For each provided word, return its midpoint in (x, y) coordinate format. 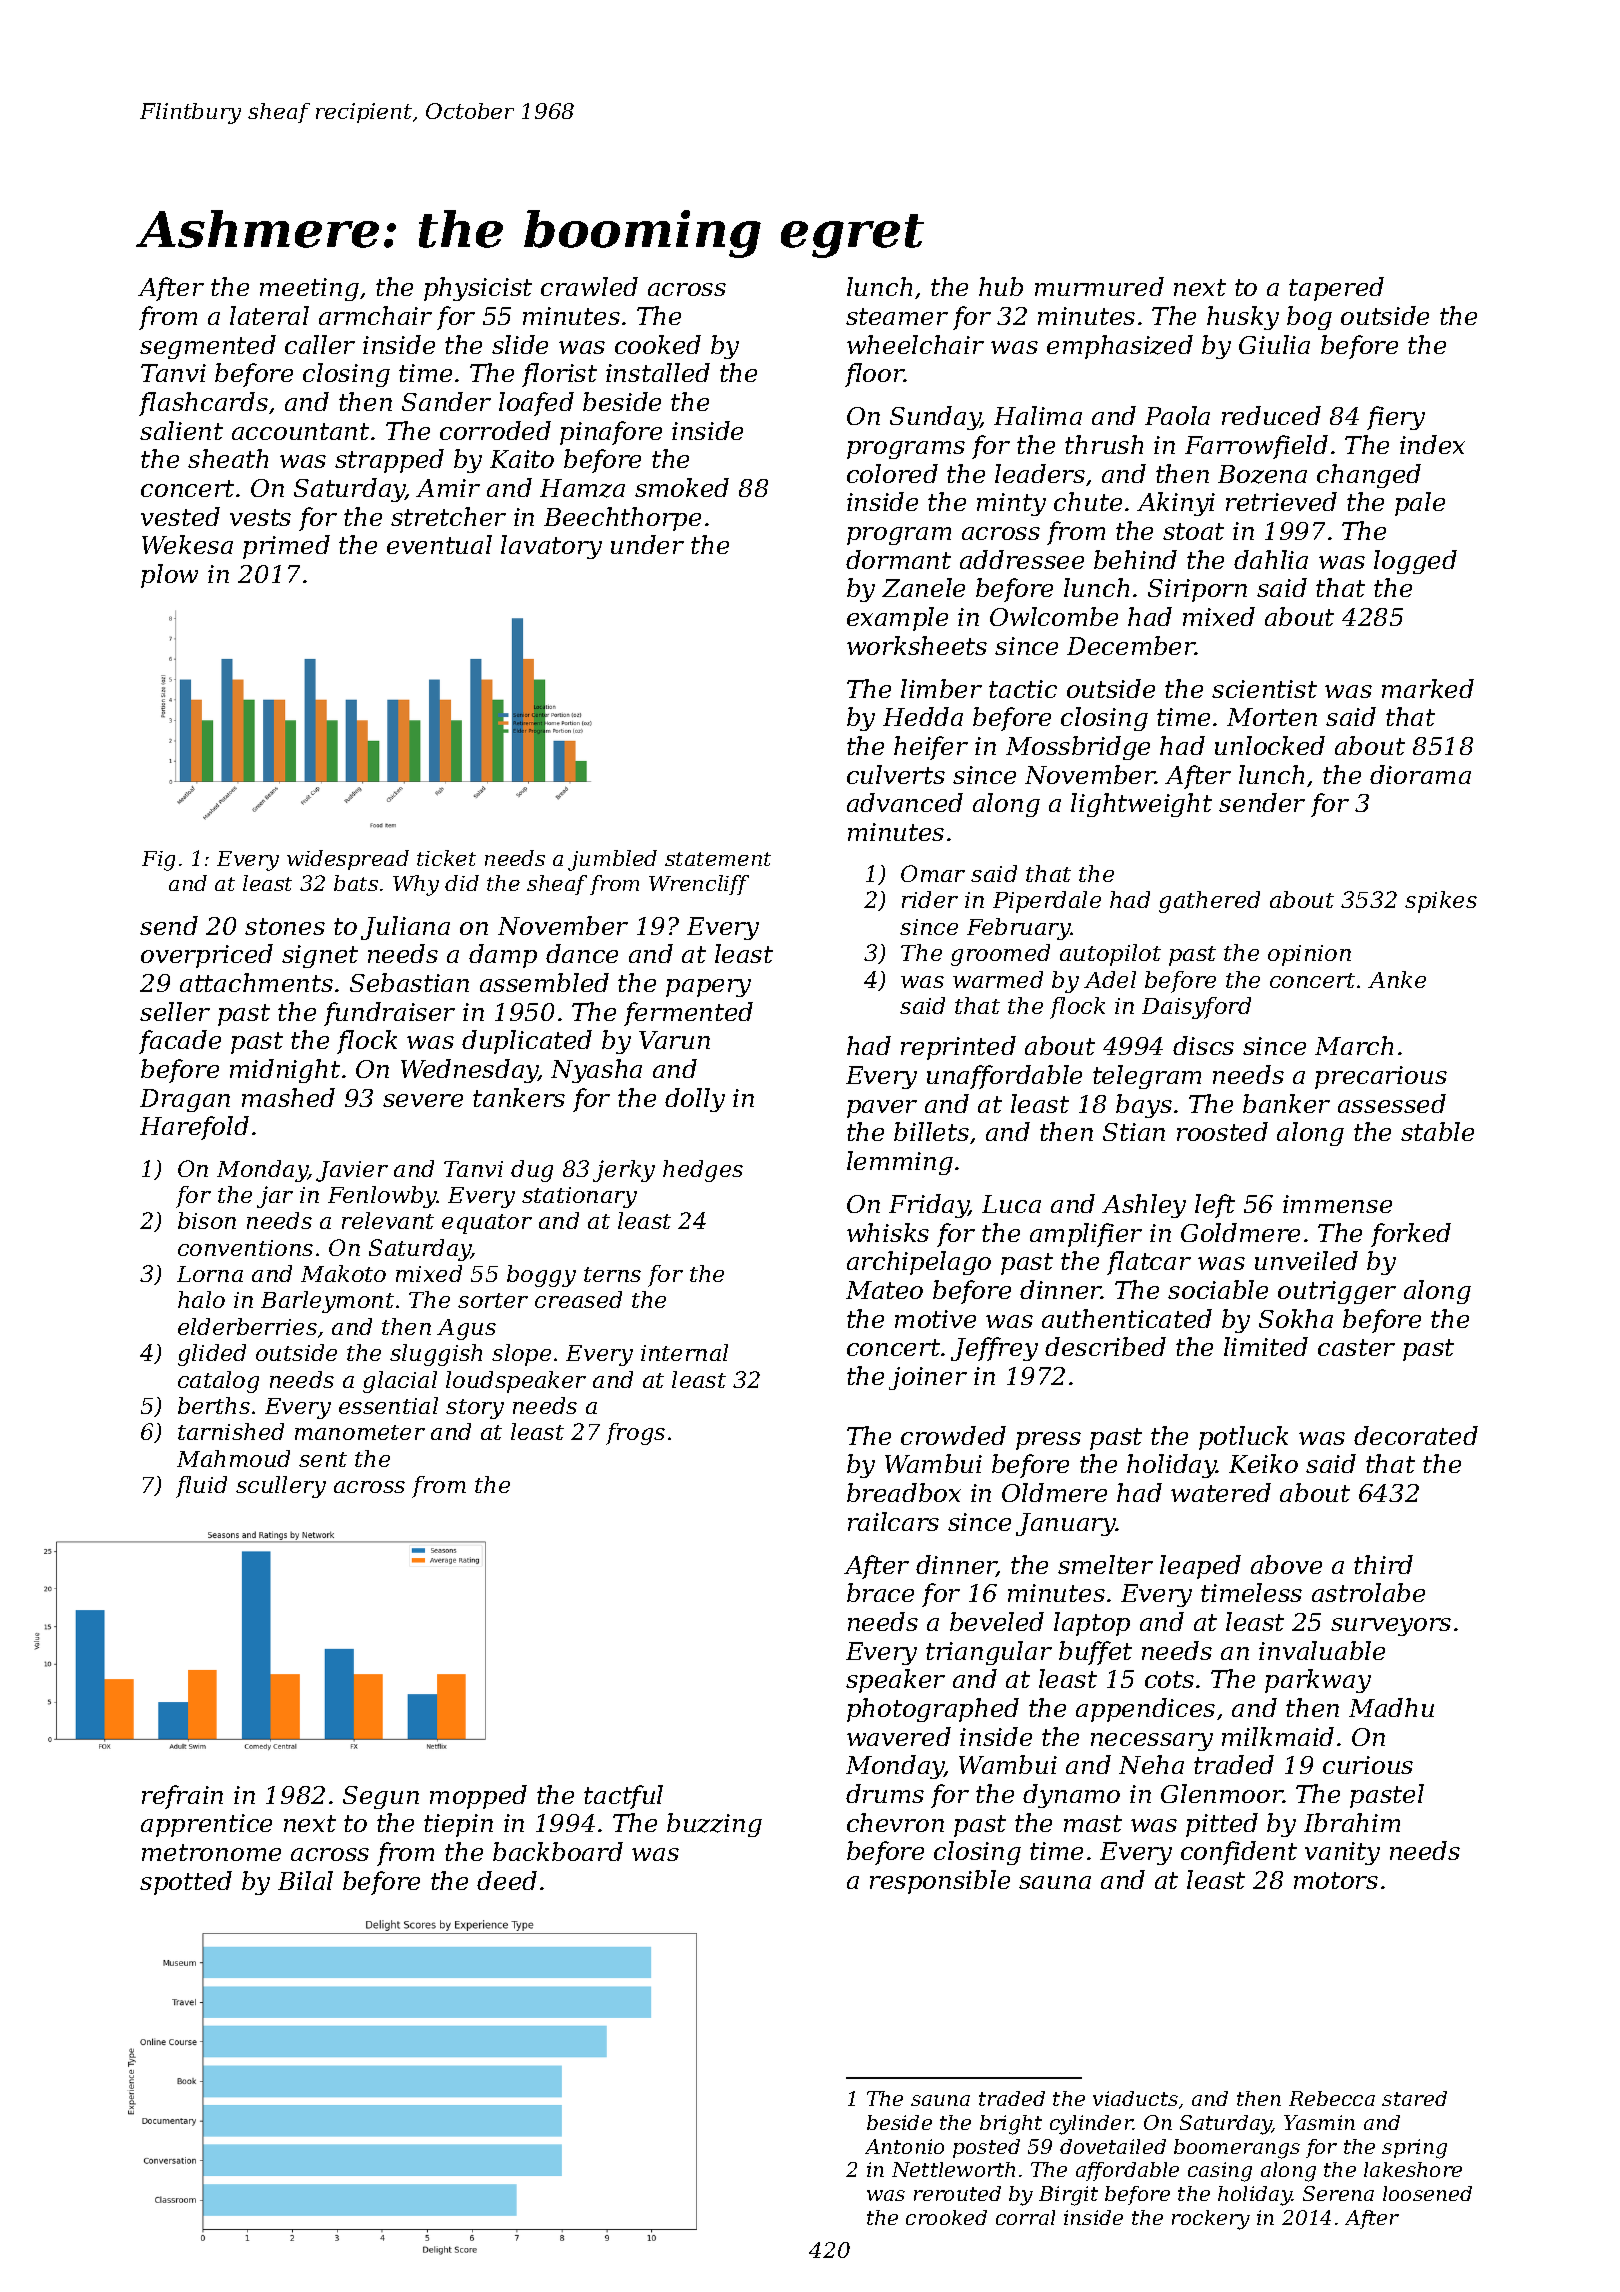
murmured (1099, 286)
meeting (309, 289)
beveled (997, 1621)
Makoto (343, 1273)
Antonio (904, 2146)
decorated (1416, 1435)
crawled (589, 286)
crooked (946, 2217)
